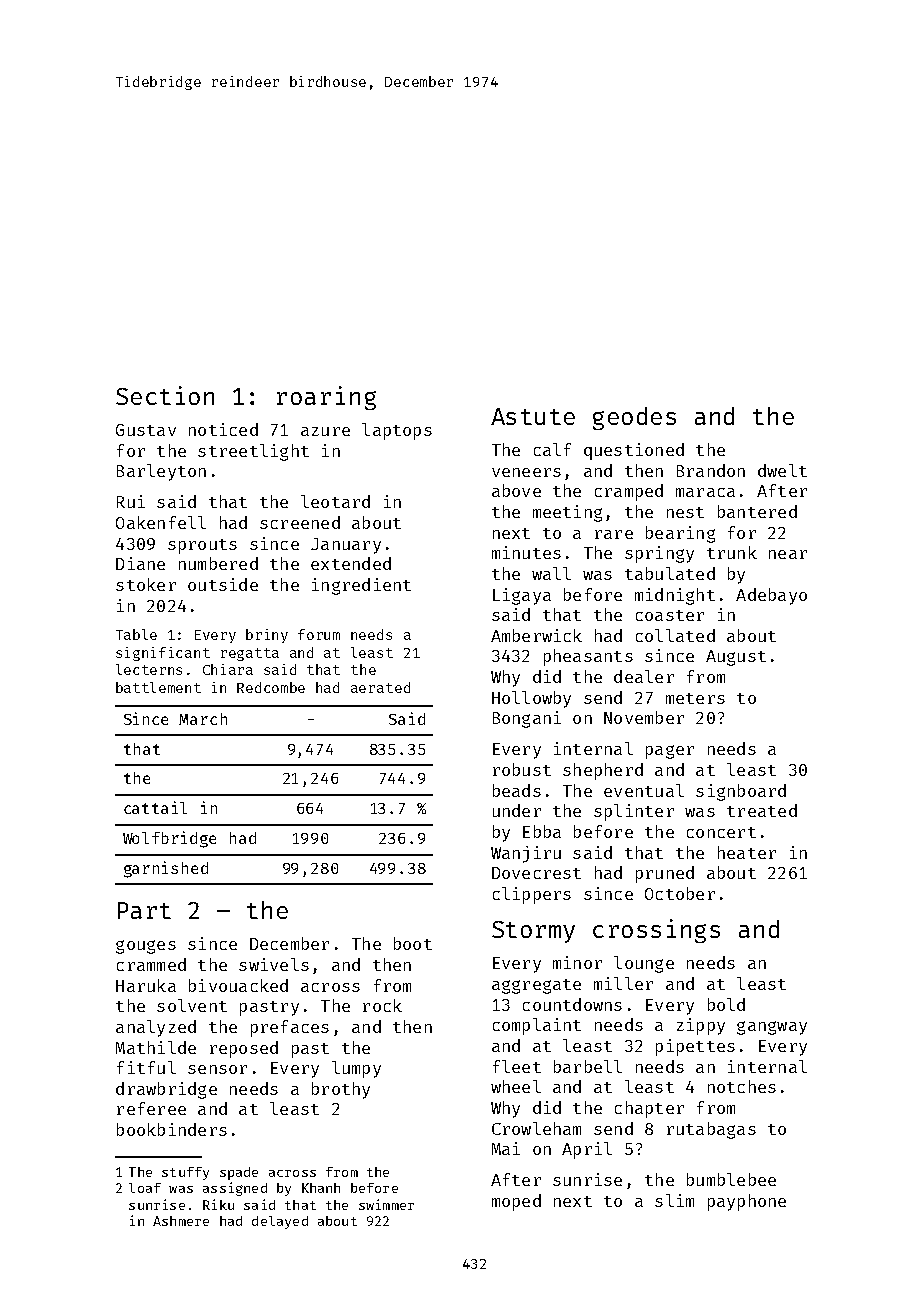  Describe the element at coordinates (531, 699) in the page. I see `Hollowby` at that location.
